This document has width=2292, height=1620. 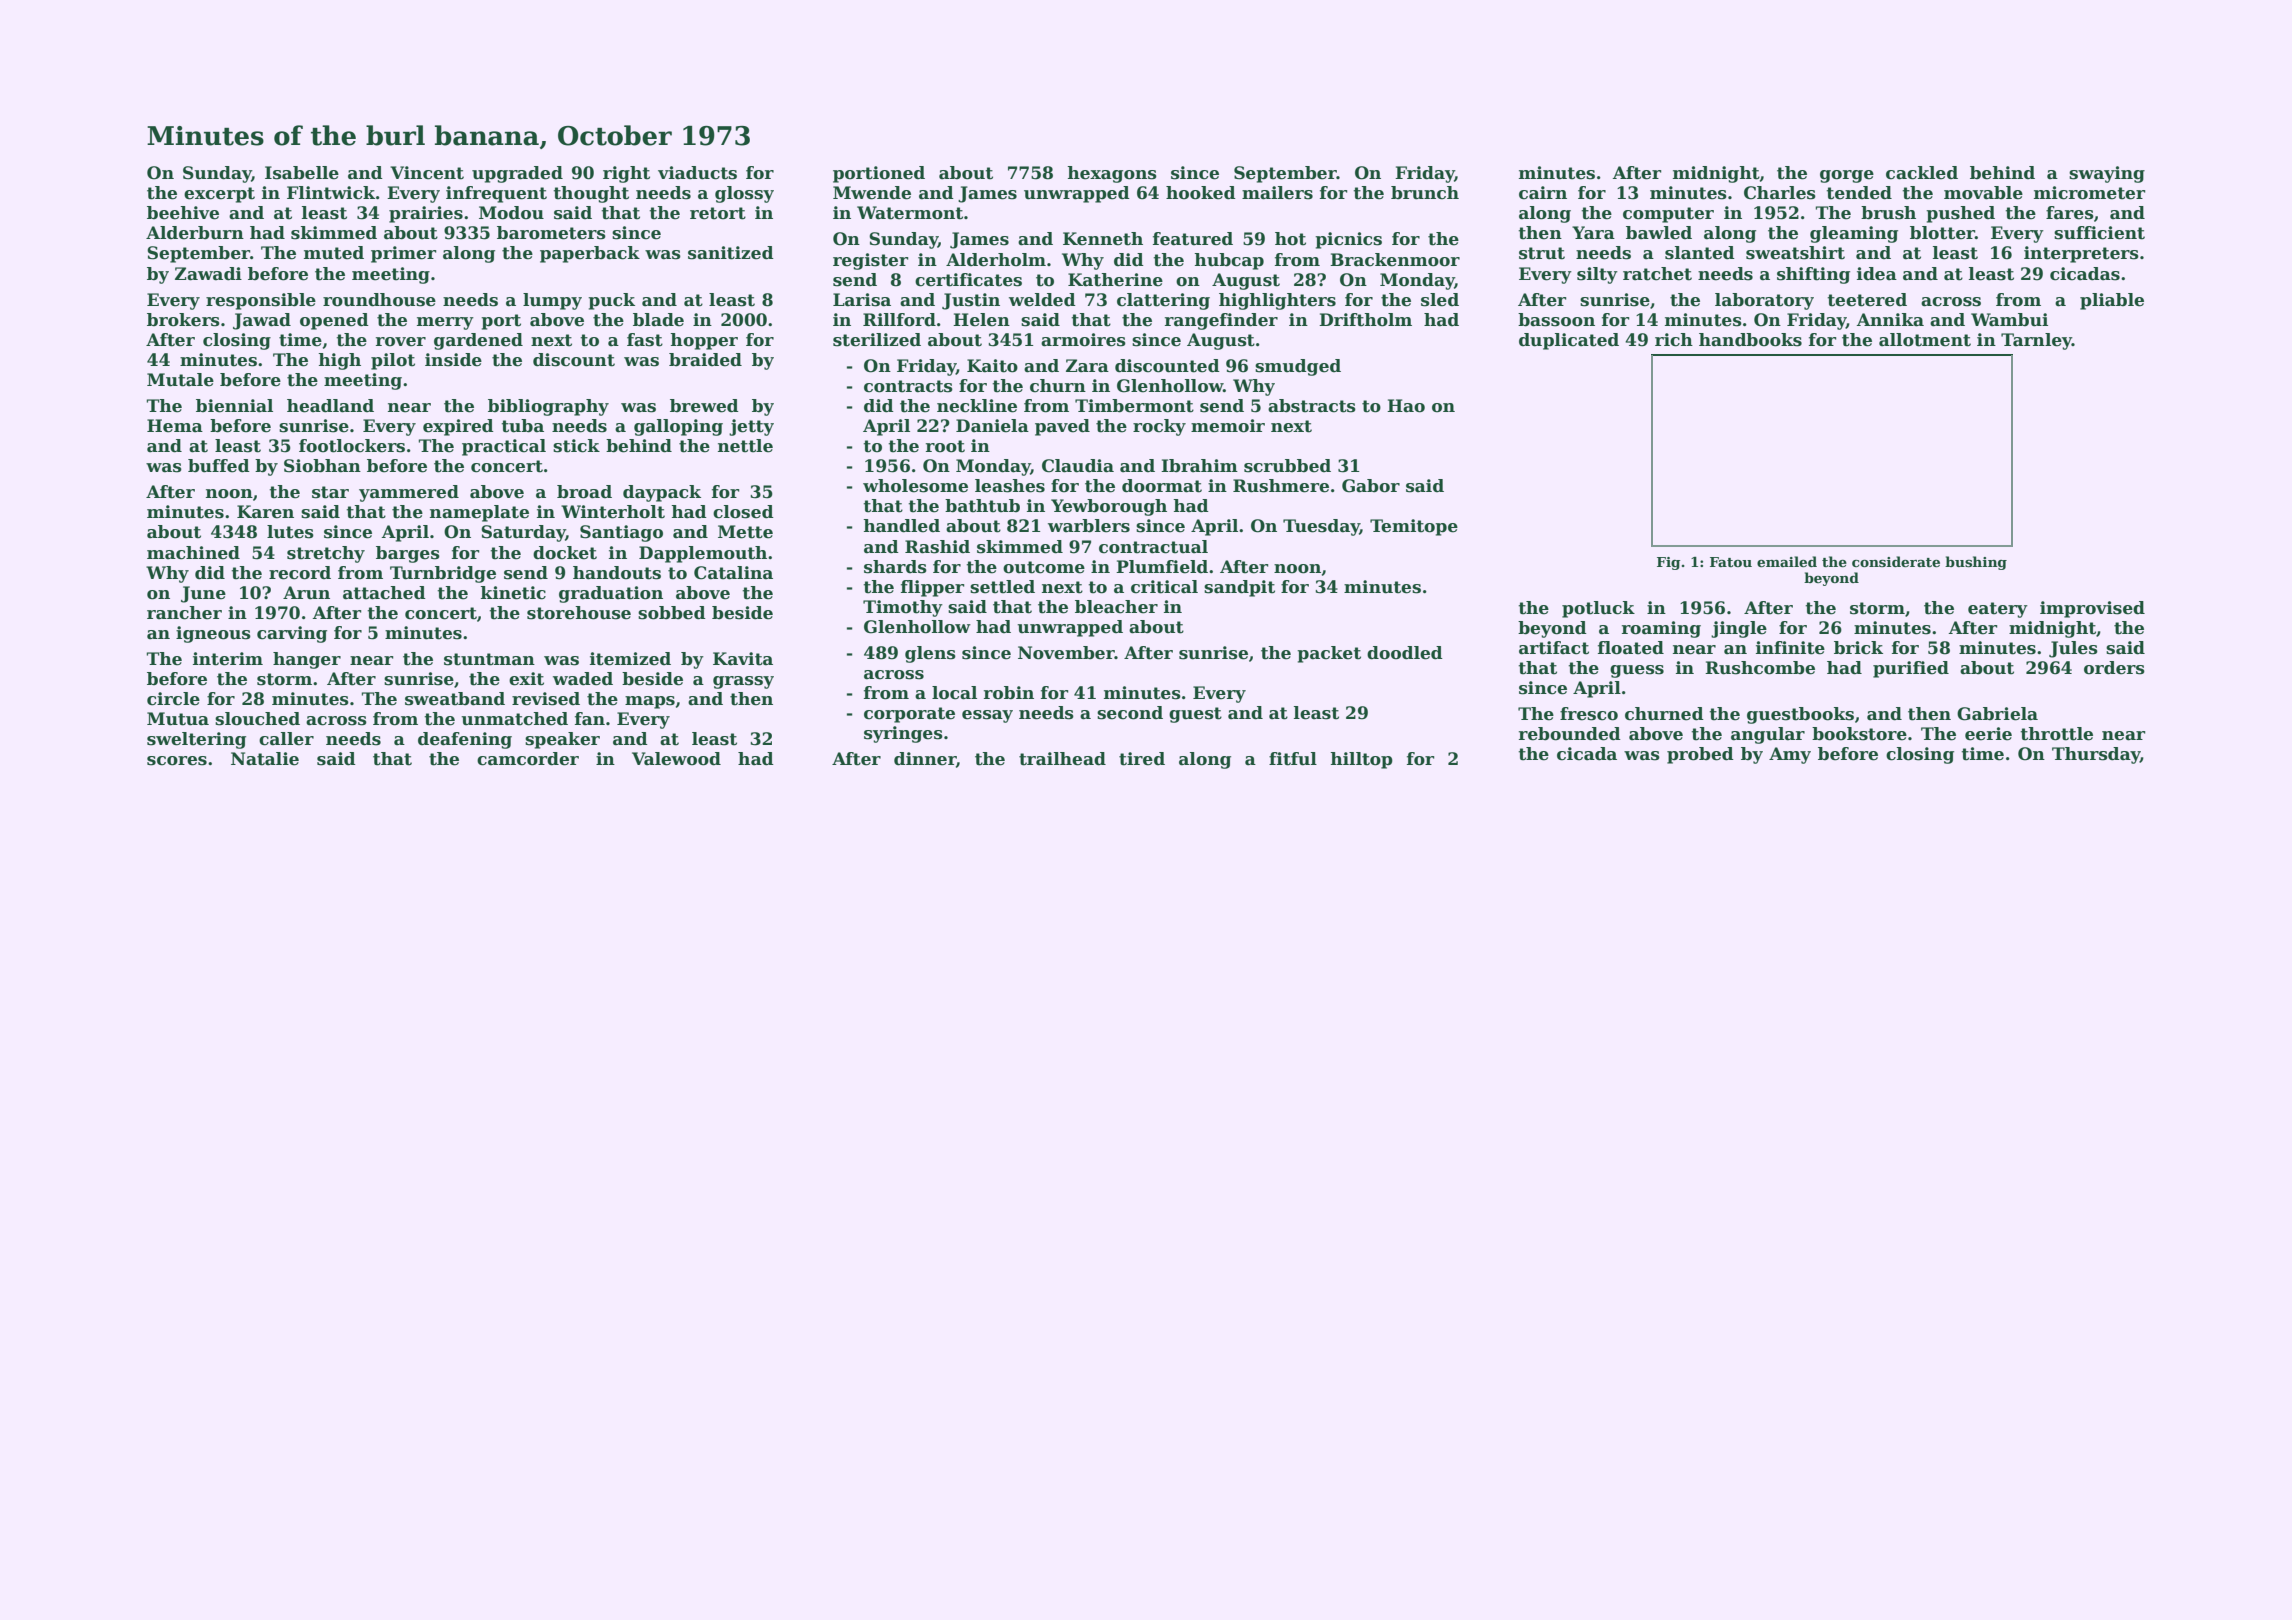 I want to click on hilltop, so click(x=1361, y=760).
